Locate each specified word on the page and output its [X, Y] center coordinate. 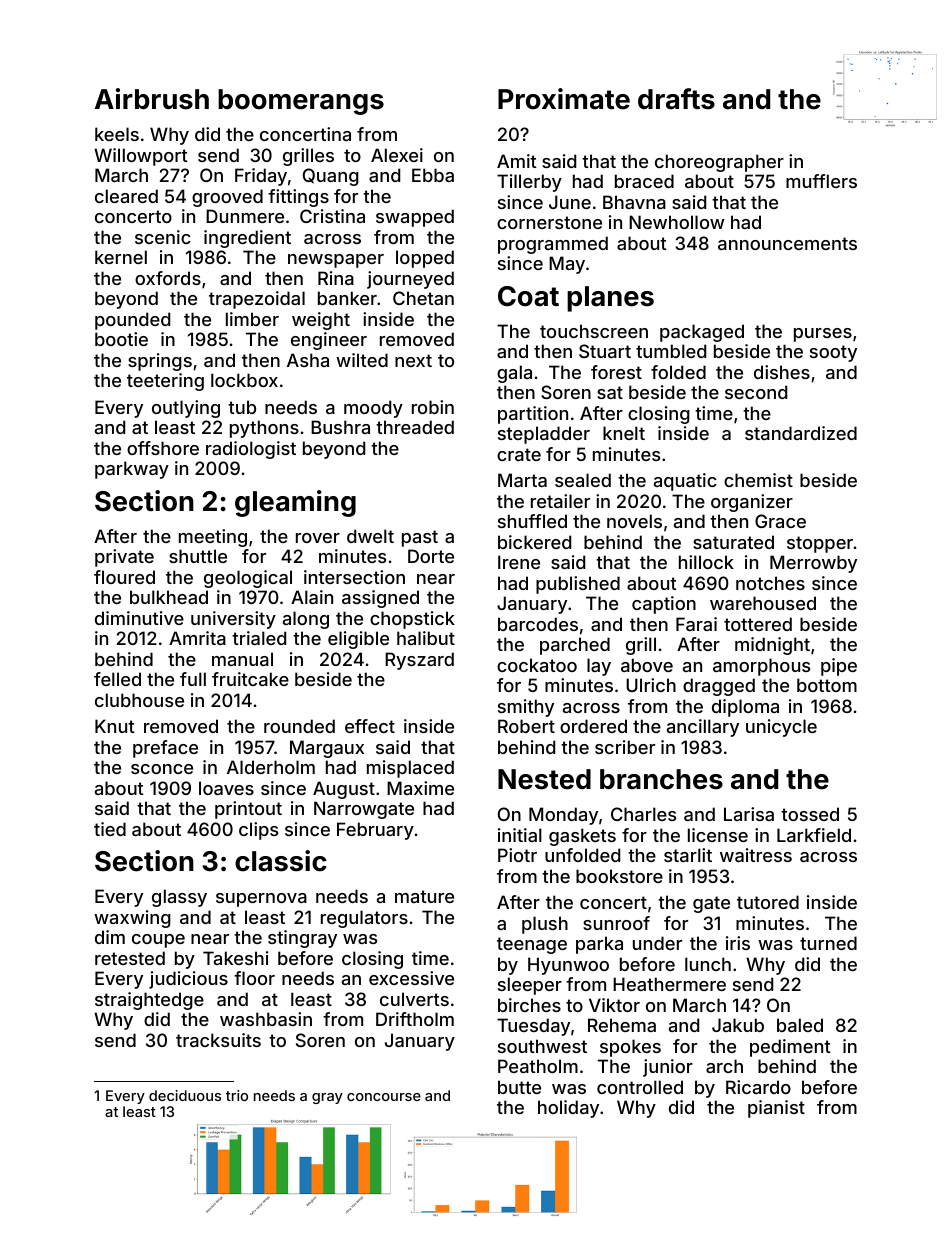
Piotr [517, 855]
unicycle [781, 728]
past [420, 538]
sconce [162, 769]
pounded [132, 321]
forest [616, 372]
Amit [517, 161]
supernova [261, 900]
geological [248, 579]
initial [520, 835]
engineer [329, 341]
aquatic [685, 482]
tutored [768, 902]
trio [237, 1095]
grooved [227, 198]
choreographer [719, 163]
